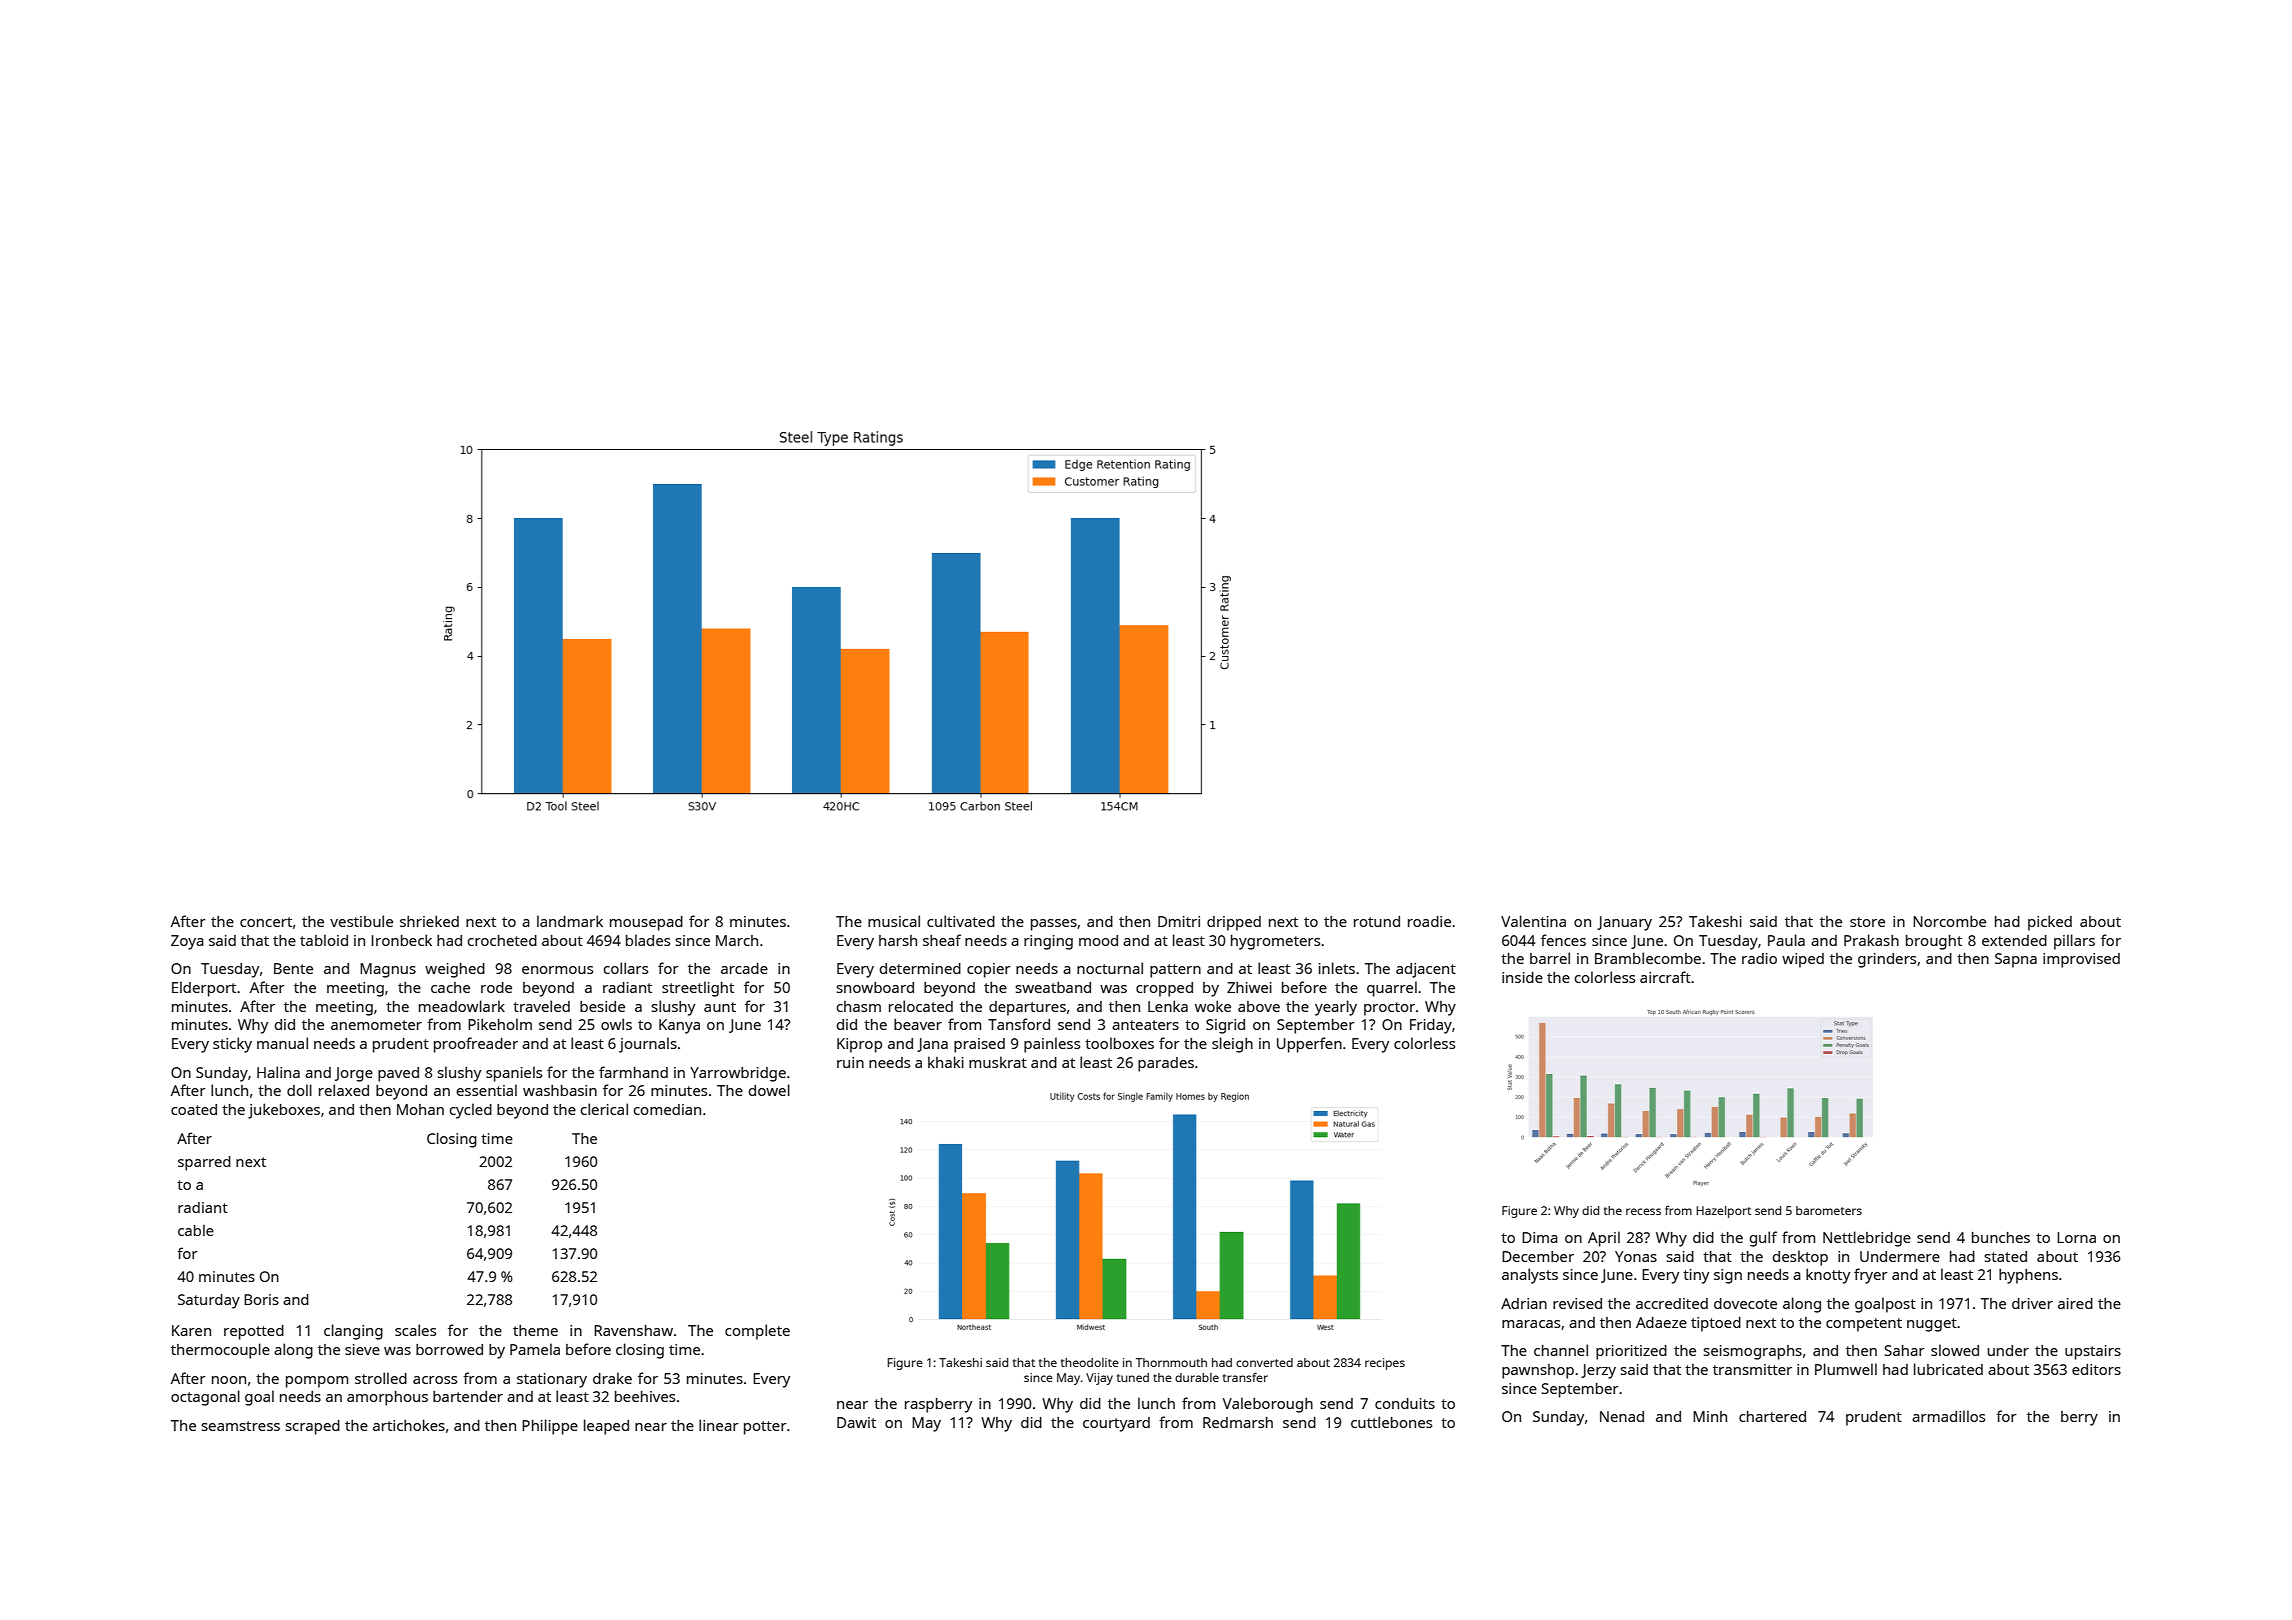 The height and width of the image is (1620, 2292). I want to click on aired, so click(2075, 1303).
